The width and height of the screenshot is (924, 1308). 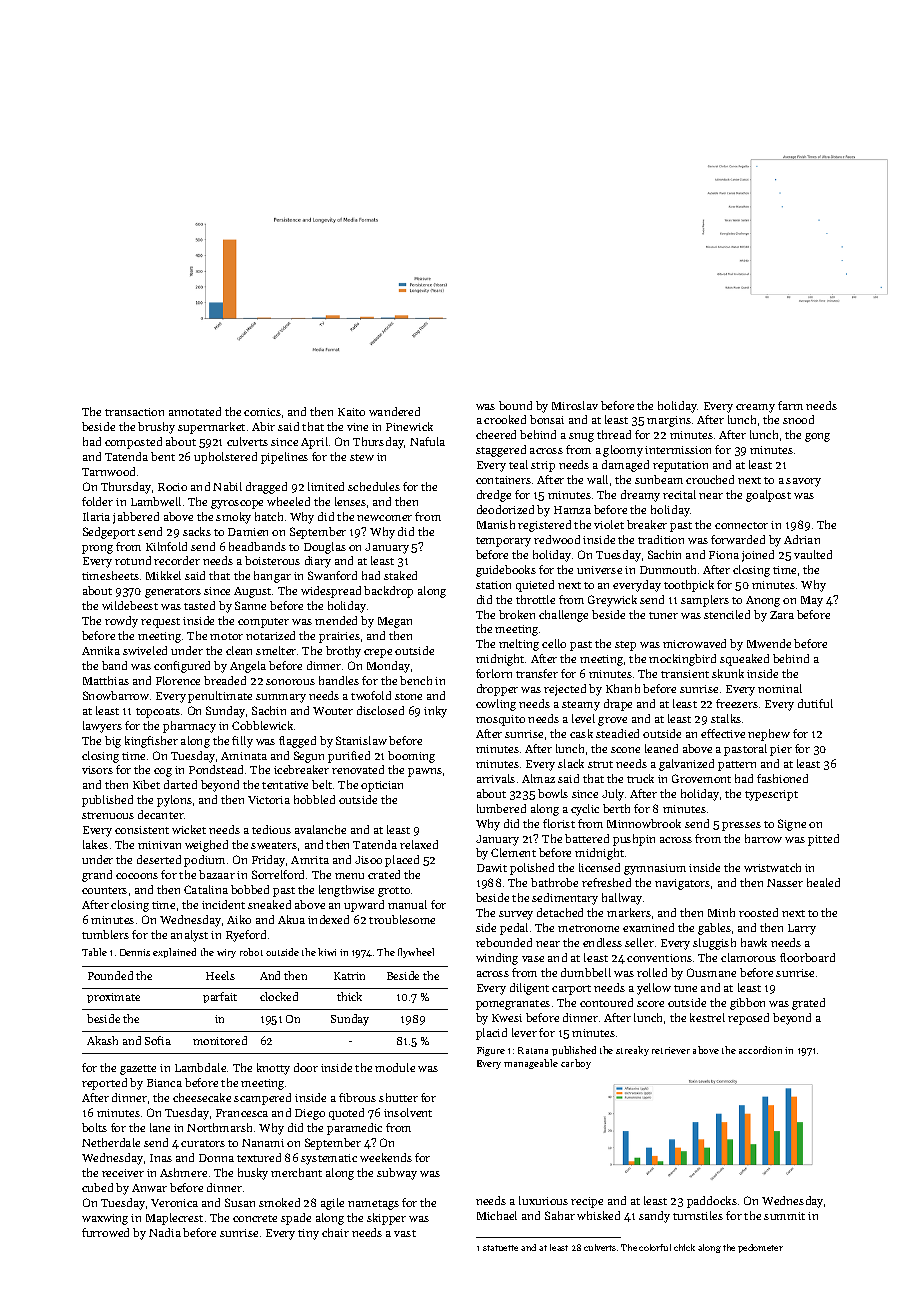 I want to click on bonsai, so click(x=547, y=419).
